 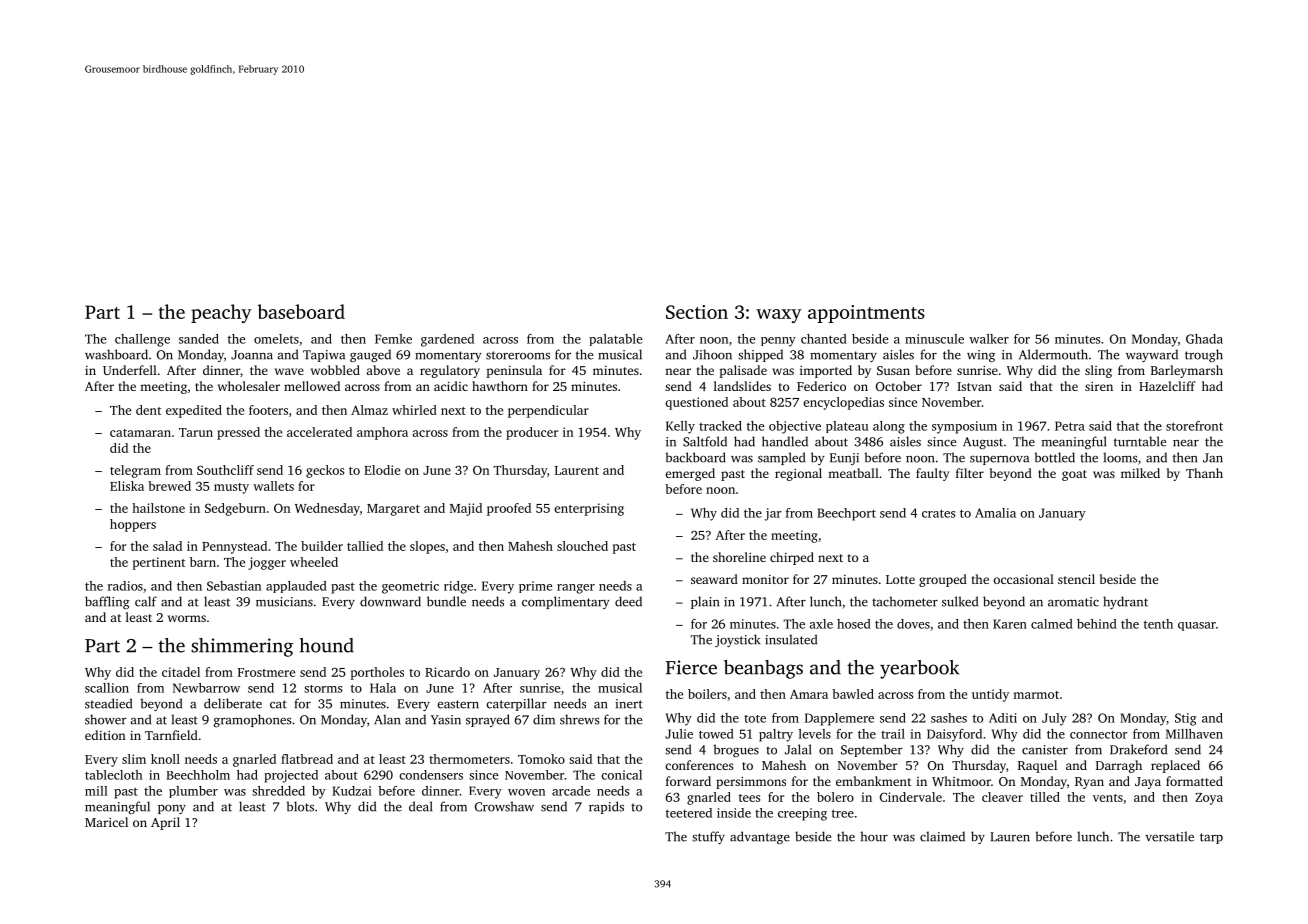 What do you see at coordinates (268, 410) in the screenshot?
I see `footers` at bounding box center [268, 410].
